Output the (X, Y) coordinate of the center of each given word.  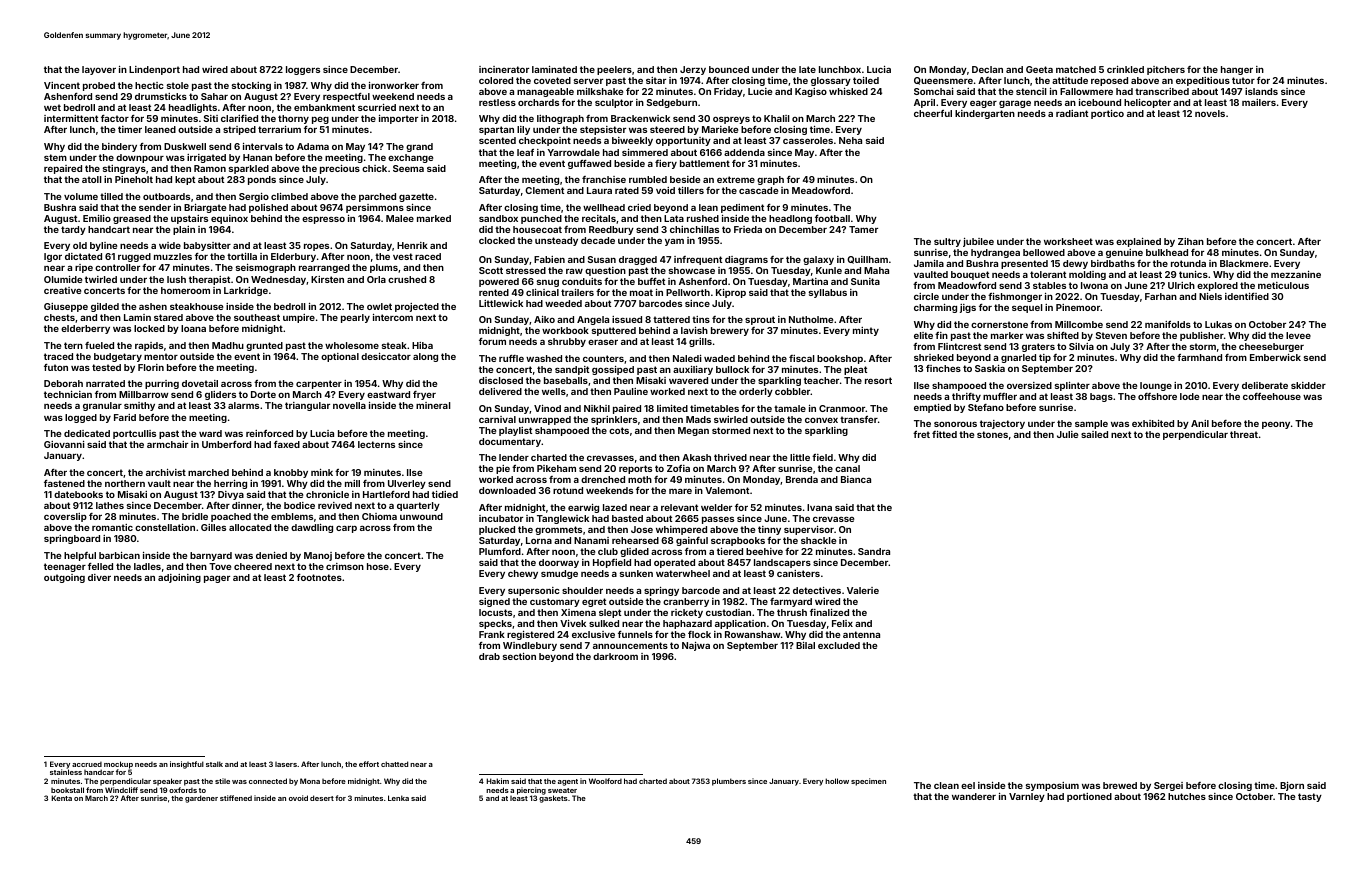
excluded (839, 645)
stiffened (236, 798)
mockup (118, 765)
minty (866, 331)
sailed (1094, 434)
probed (99, 86)
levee (1298, 335)
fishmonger (1015, 297)
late (807, 69)
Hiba (422, 345)
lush (176, 279)
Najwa (696, 646)
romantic (112, 527)
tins (701, 319)
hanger (1237, 70)
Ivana (819, 507)
